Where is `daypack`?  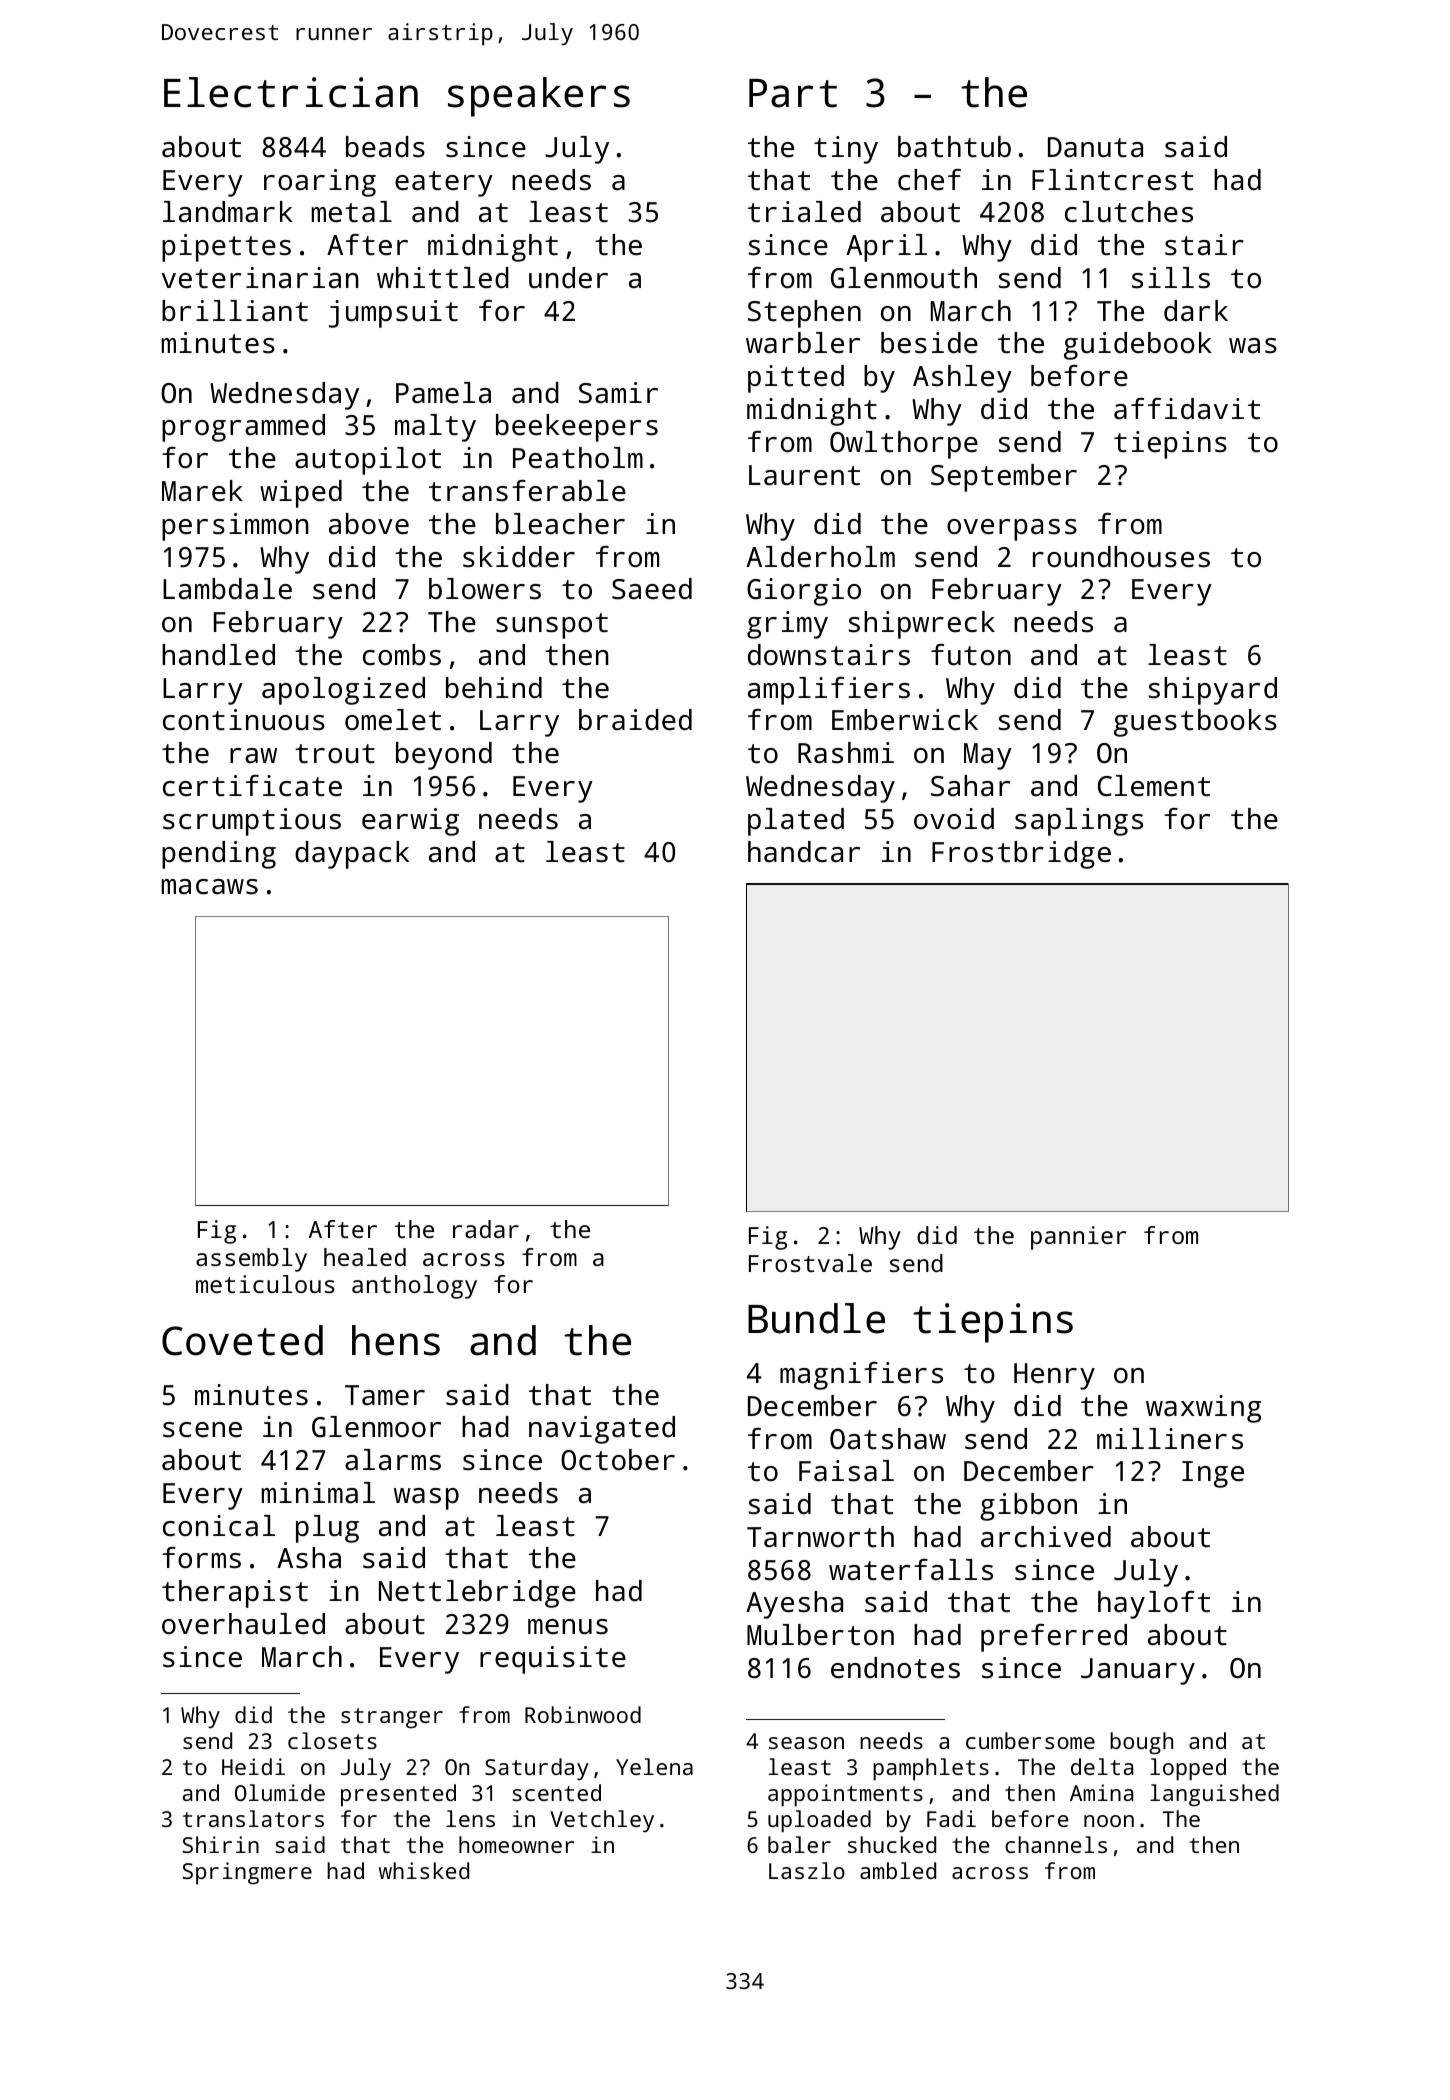 daypack is located at coordinates (352, 855).
